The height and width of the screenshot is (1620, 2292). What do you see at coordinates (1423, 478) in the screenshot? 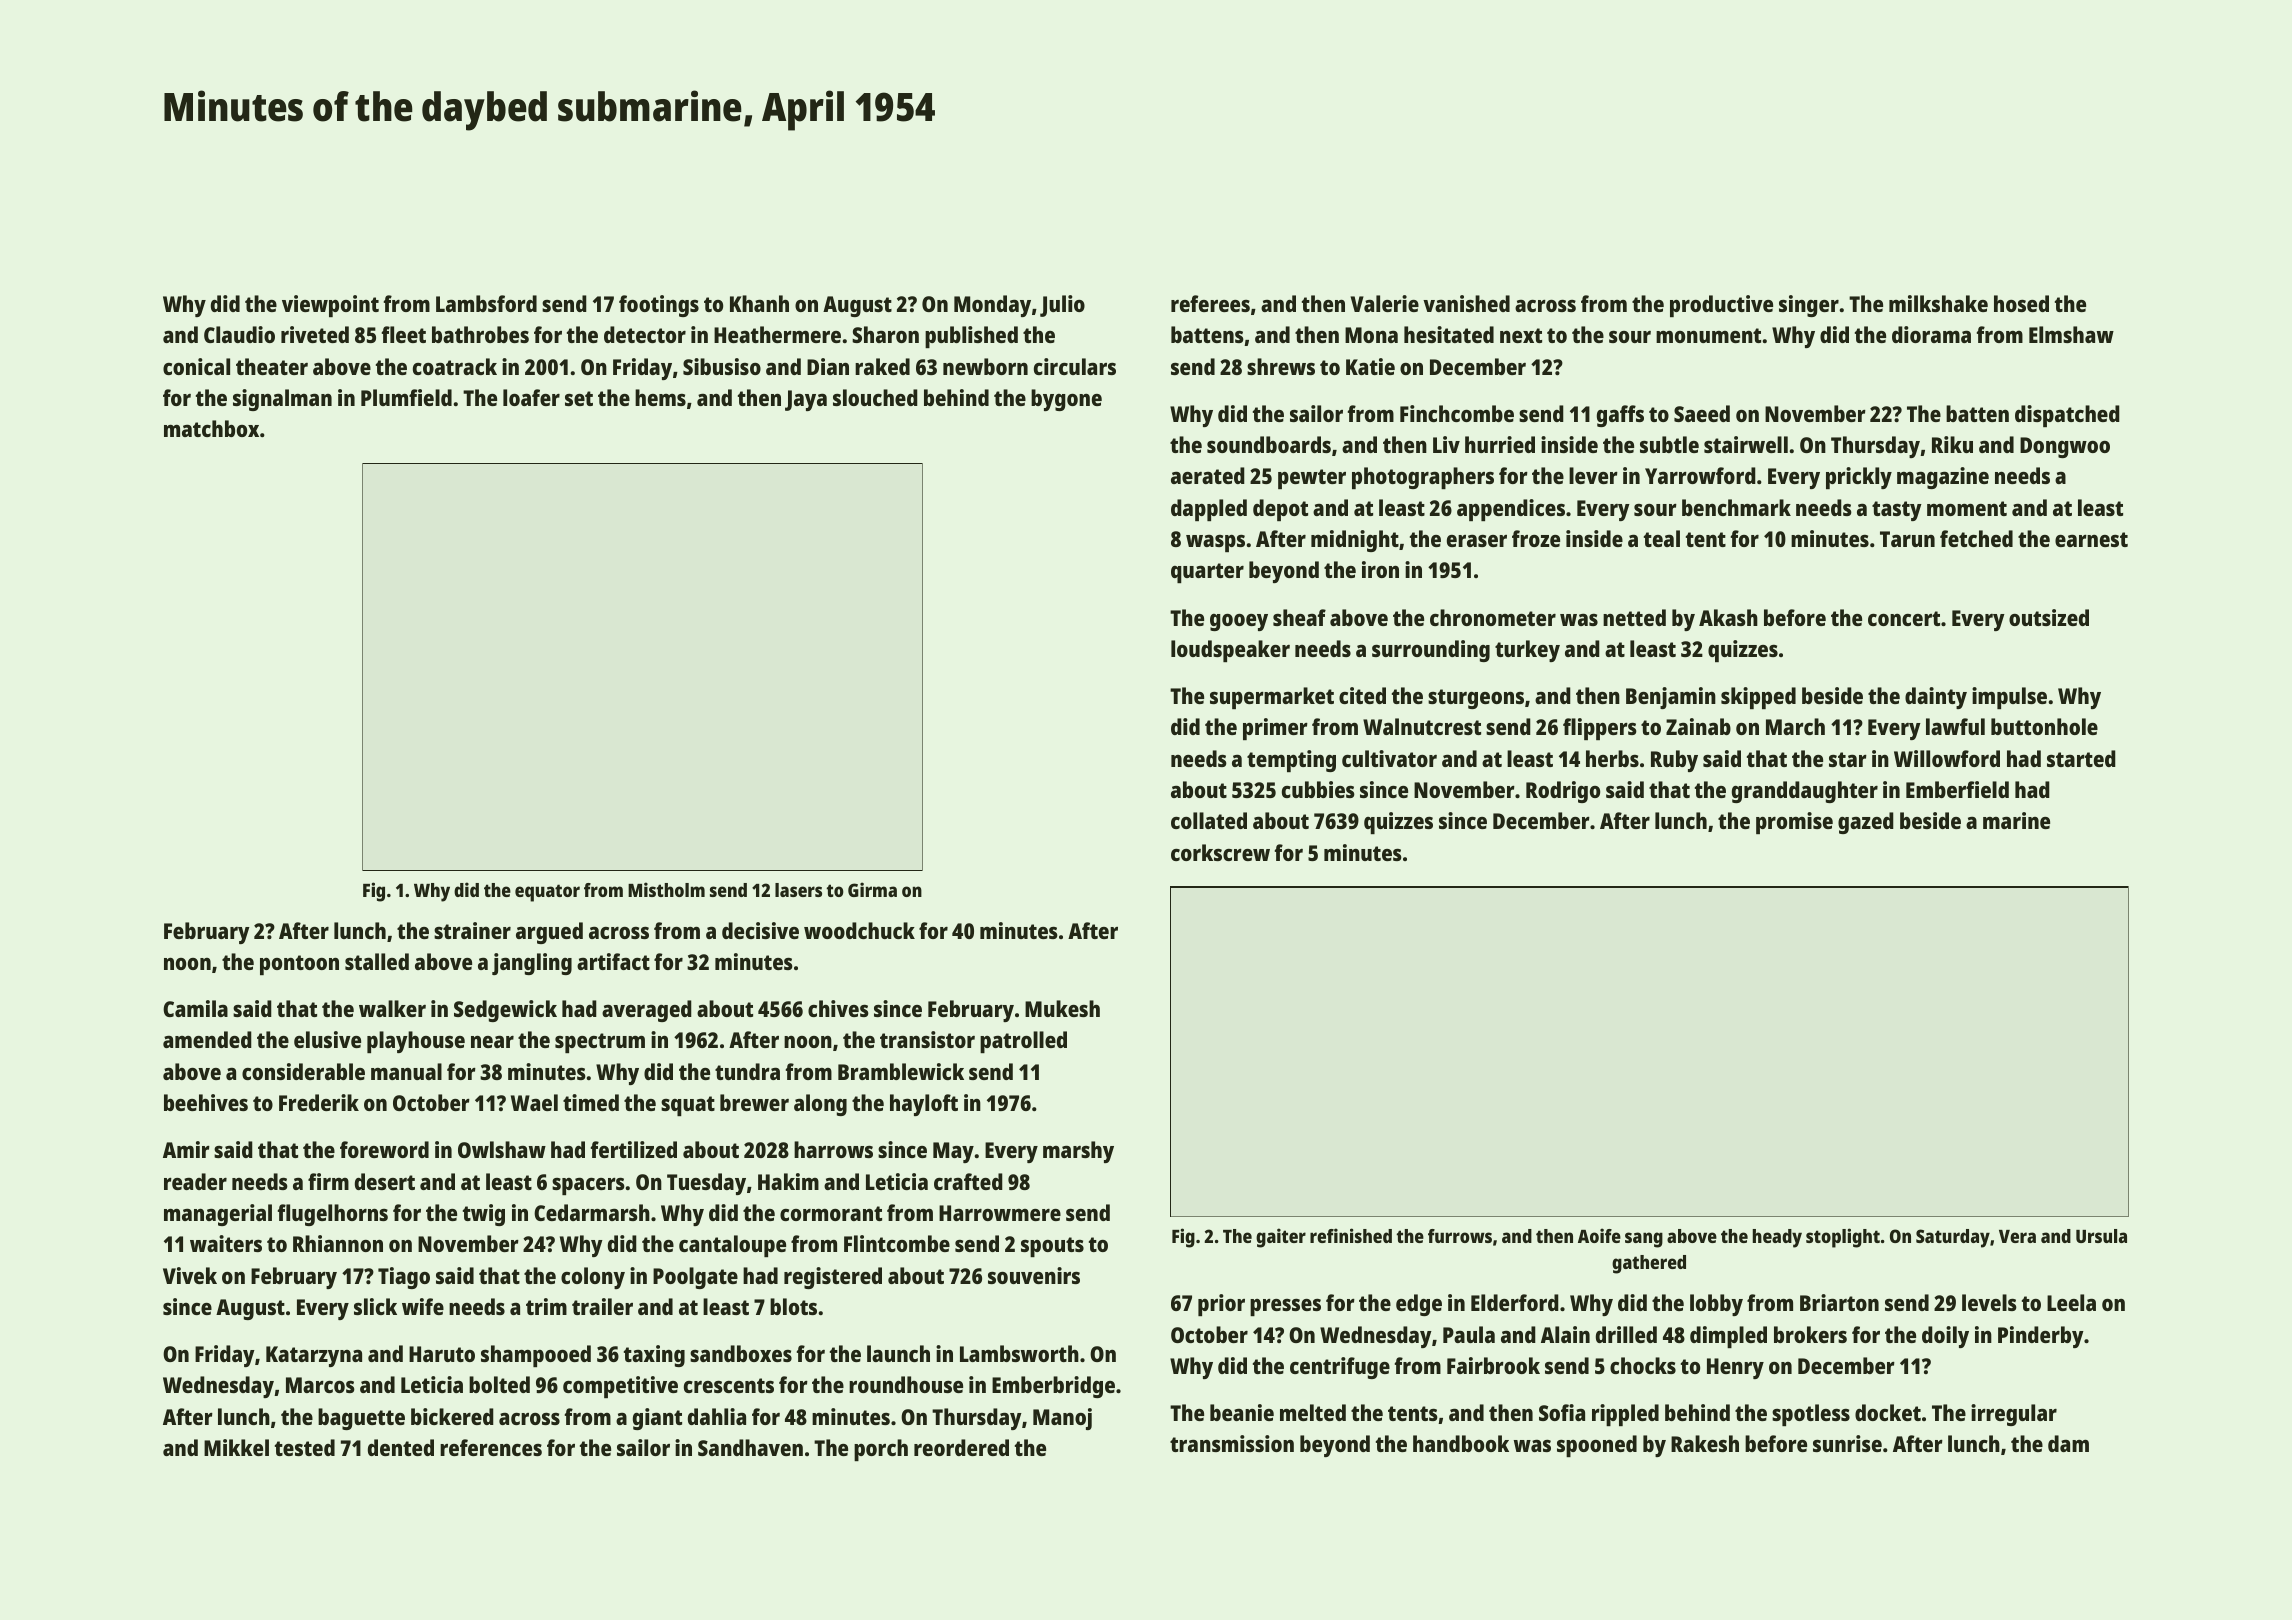
I see `photographers` at bounding box center [1423, 478].
